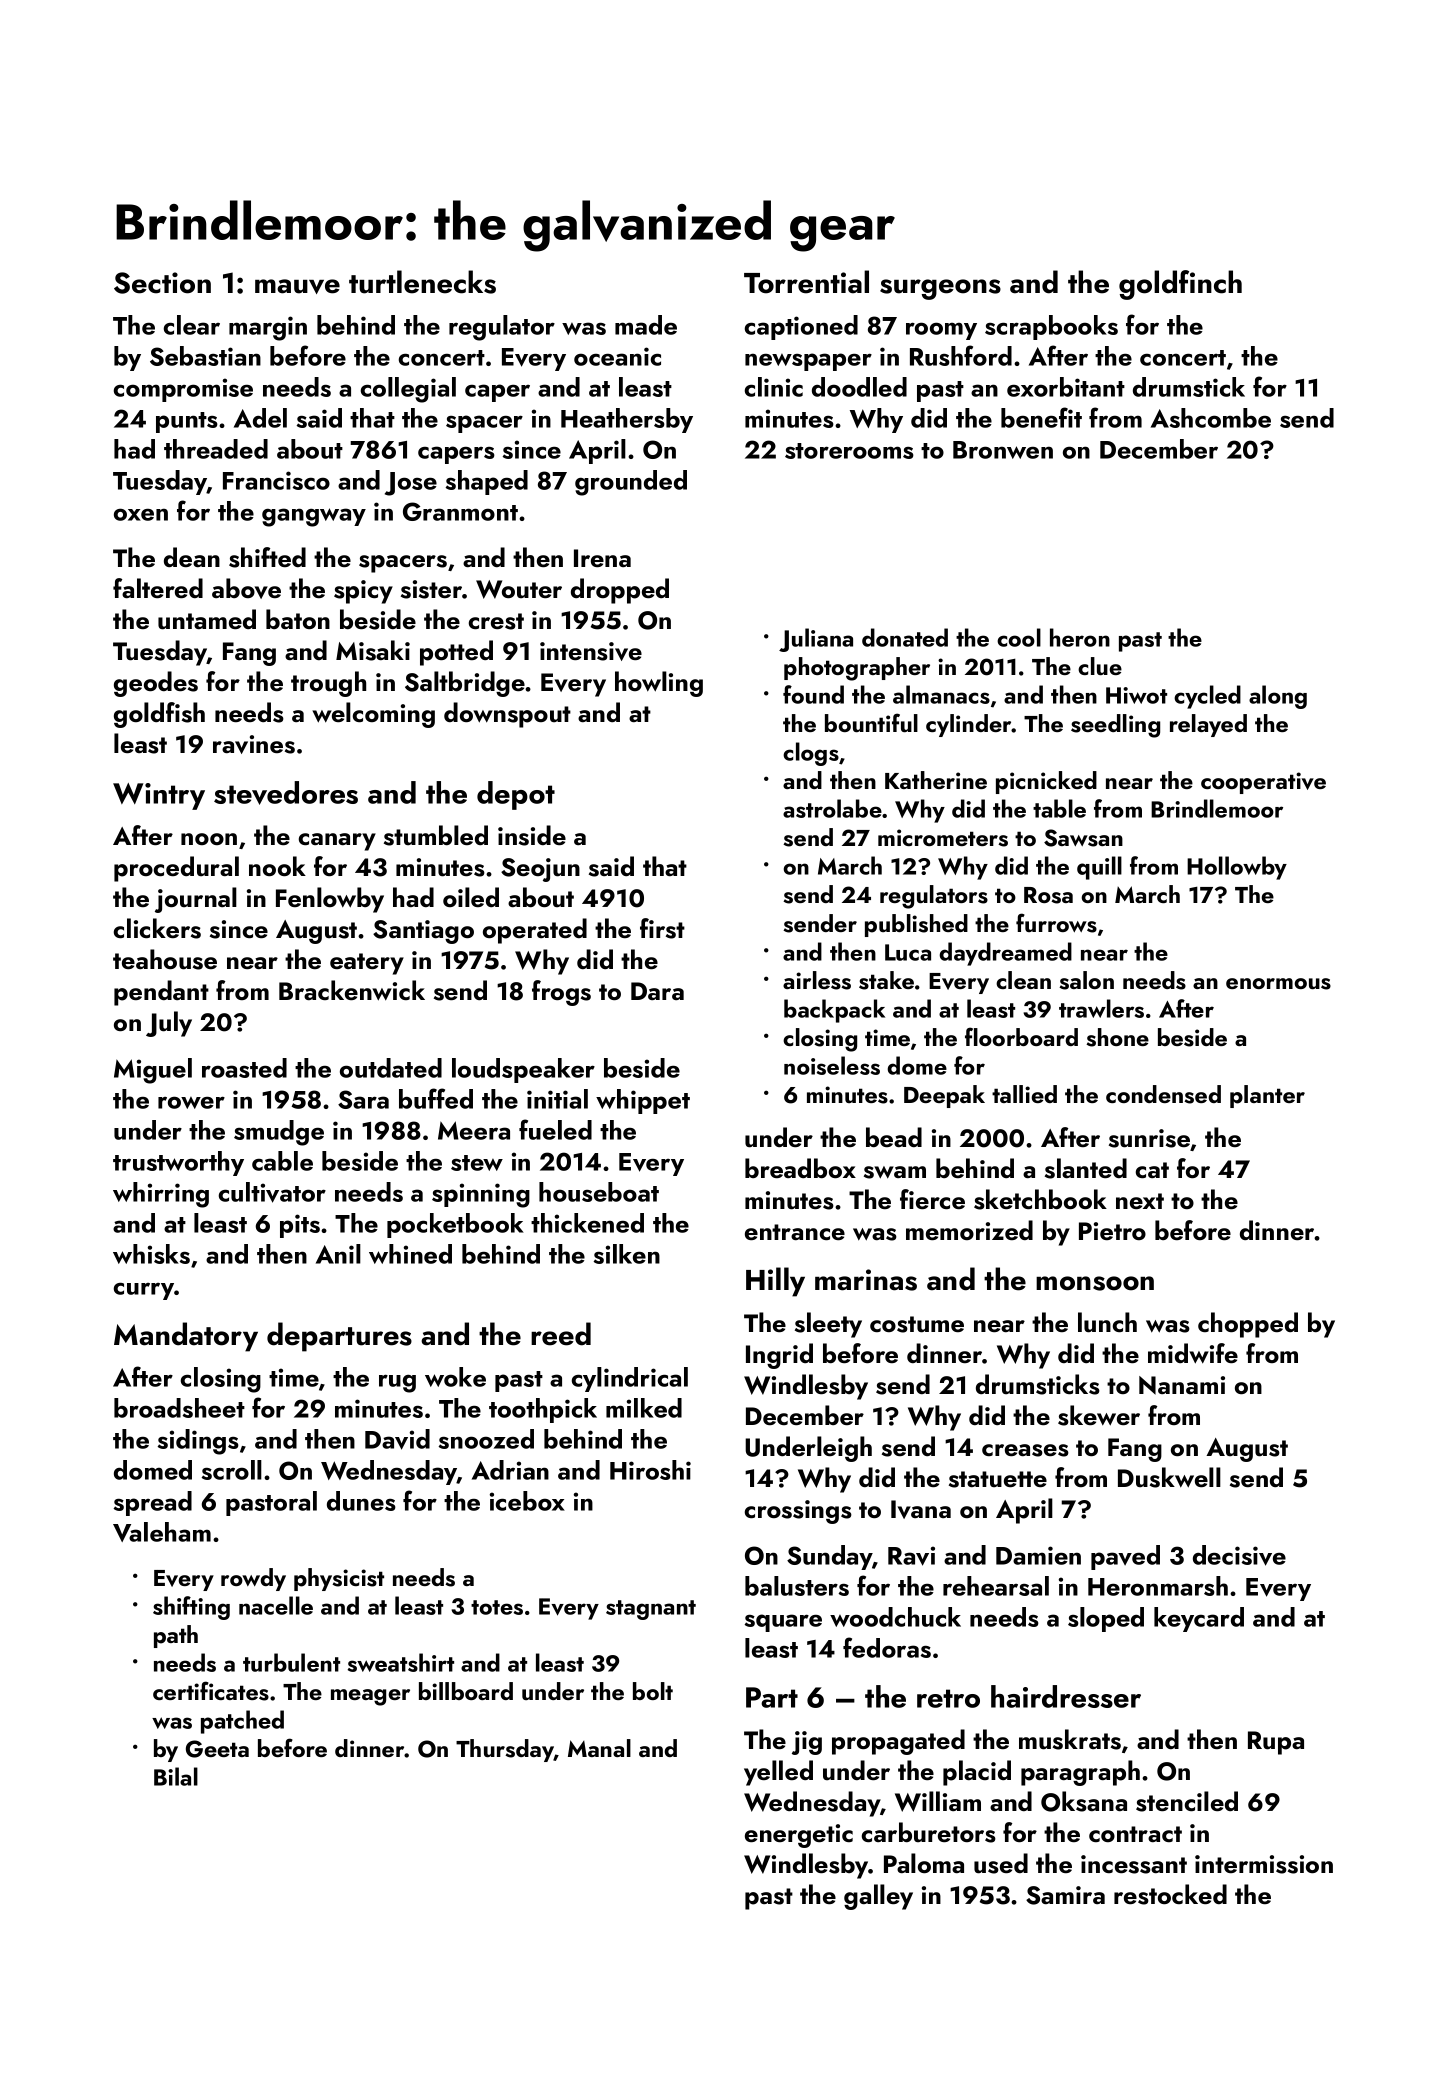 The image size is (1450, 2100). Describe the element at coordinates (1180, 285) in the screenshot. I see `goldfinch` at that location.
